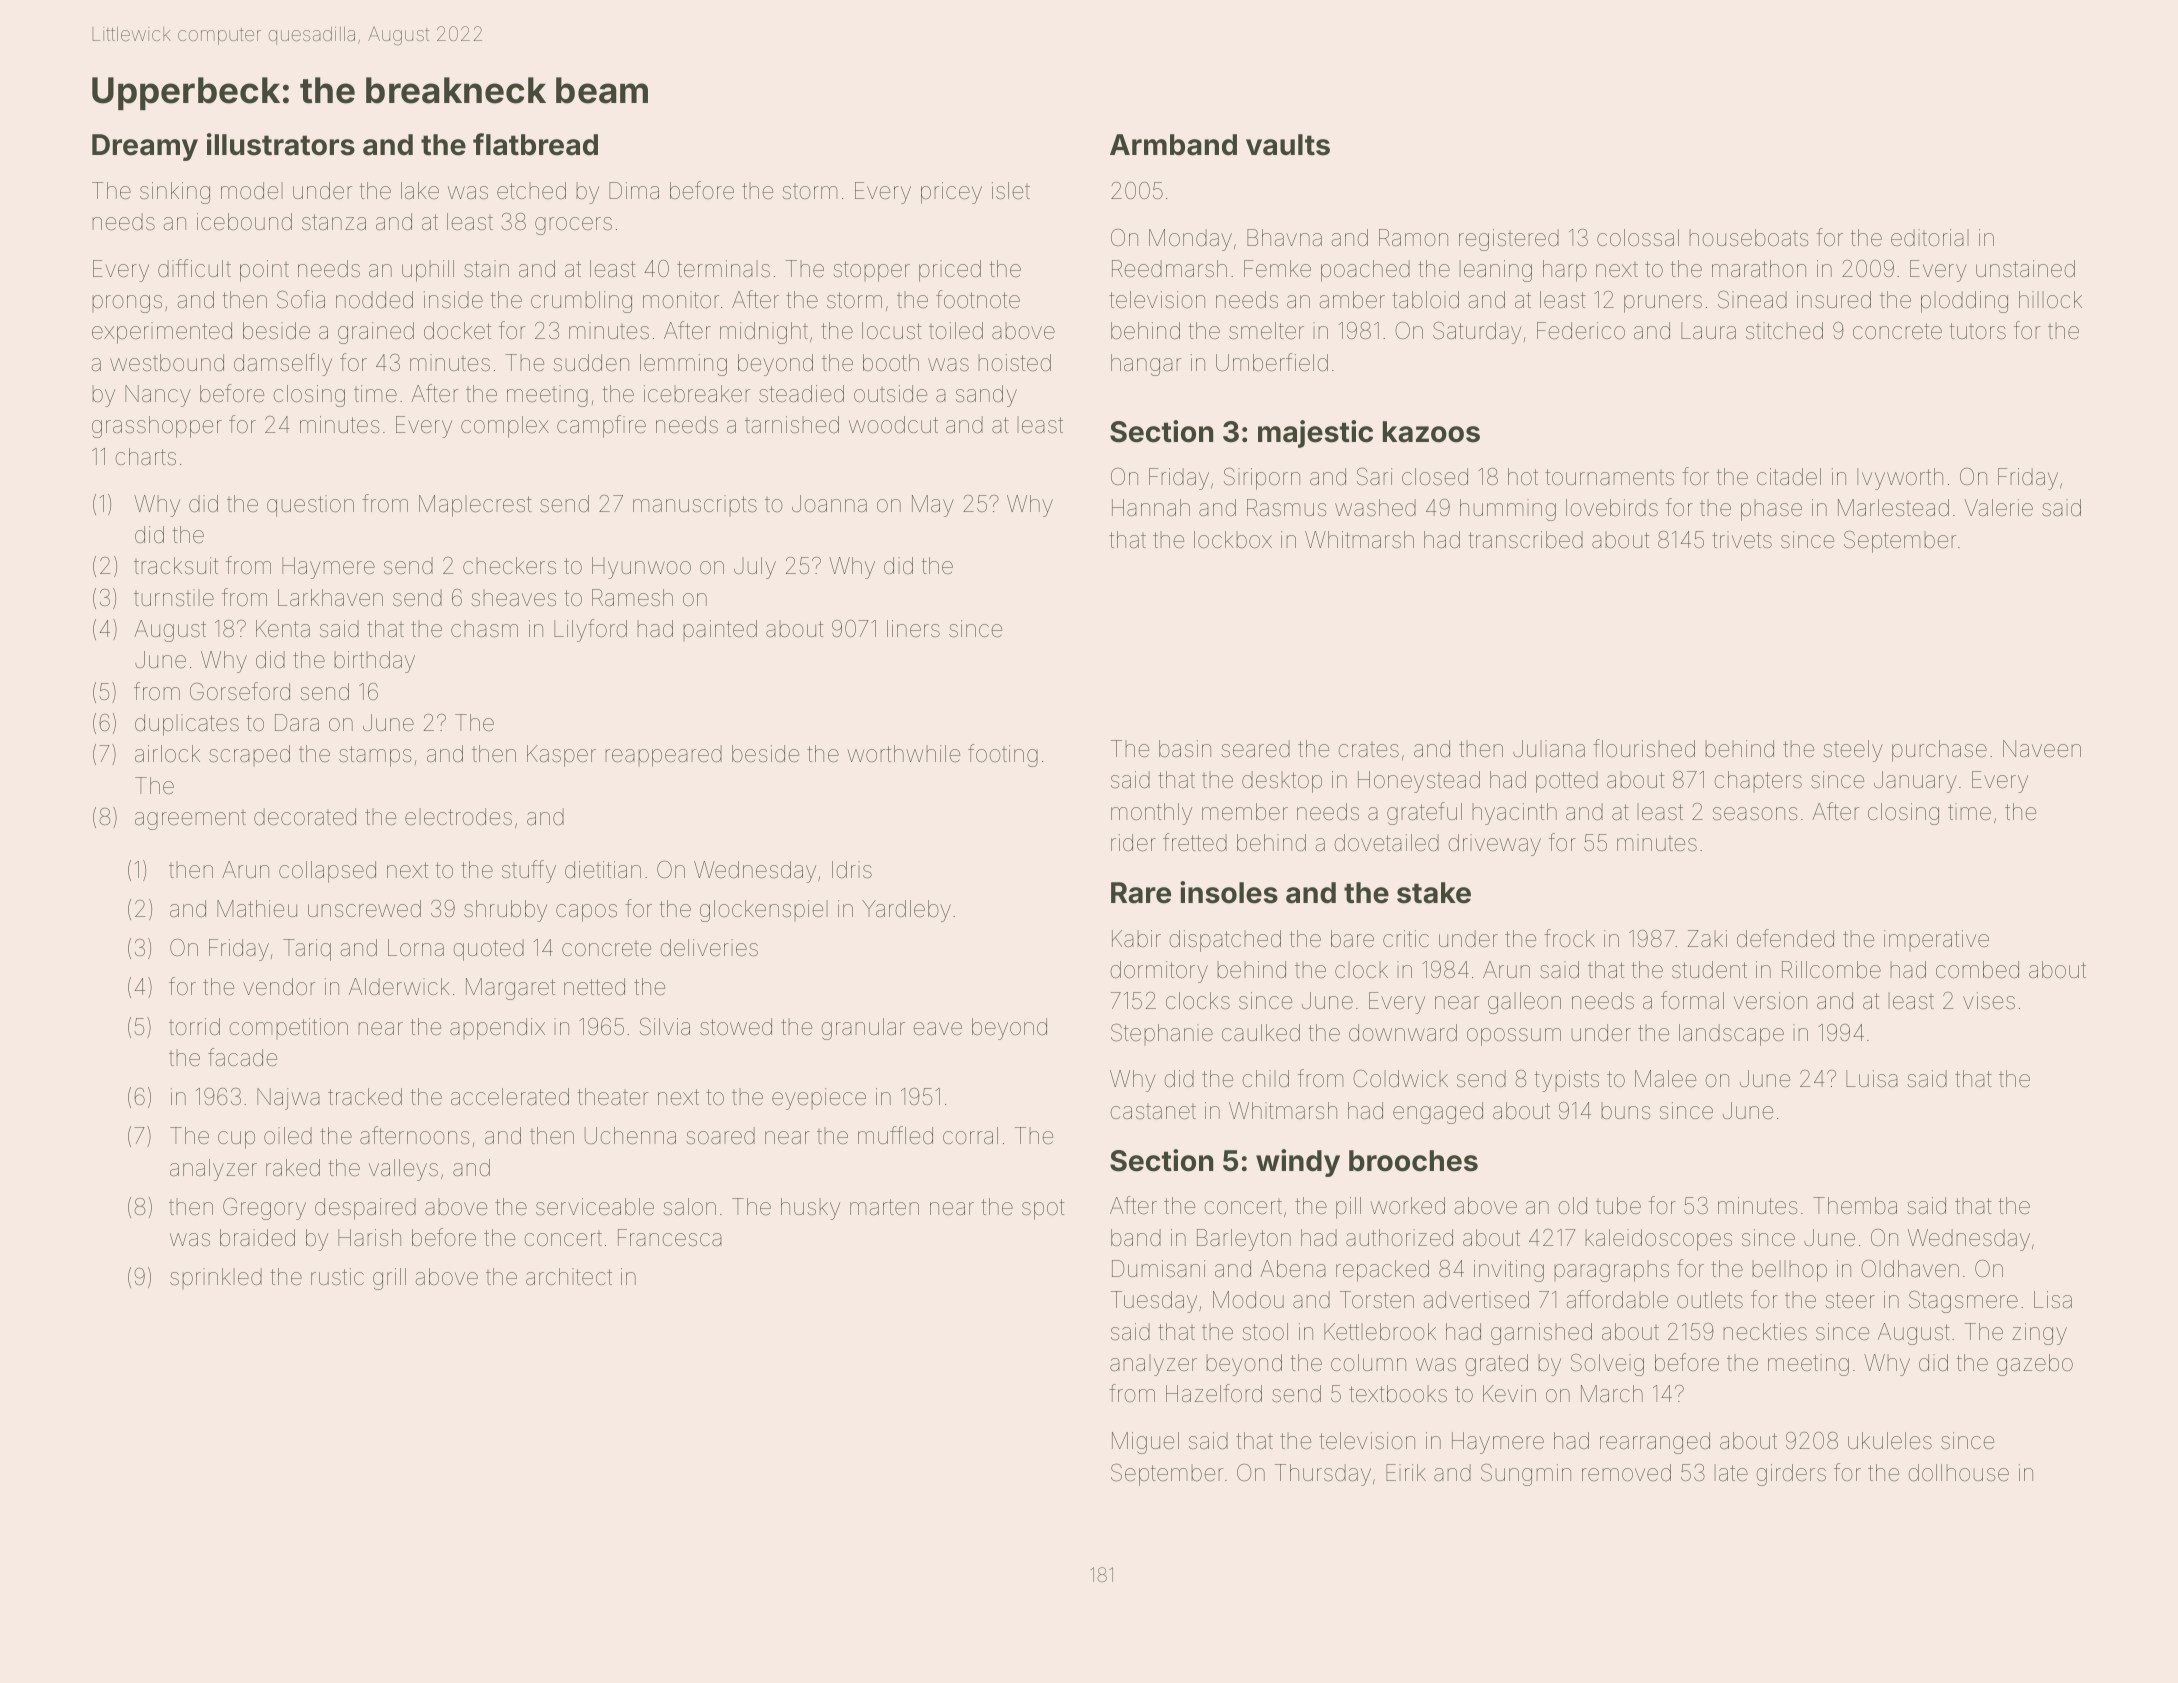 This image has width=2178, height=1683. What do you see at coordinates (145, 147) in the image?
I see `Dreamy` at bounding box center [145, 147].
